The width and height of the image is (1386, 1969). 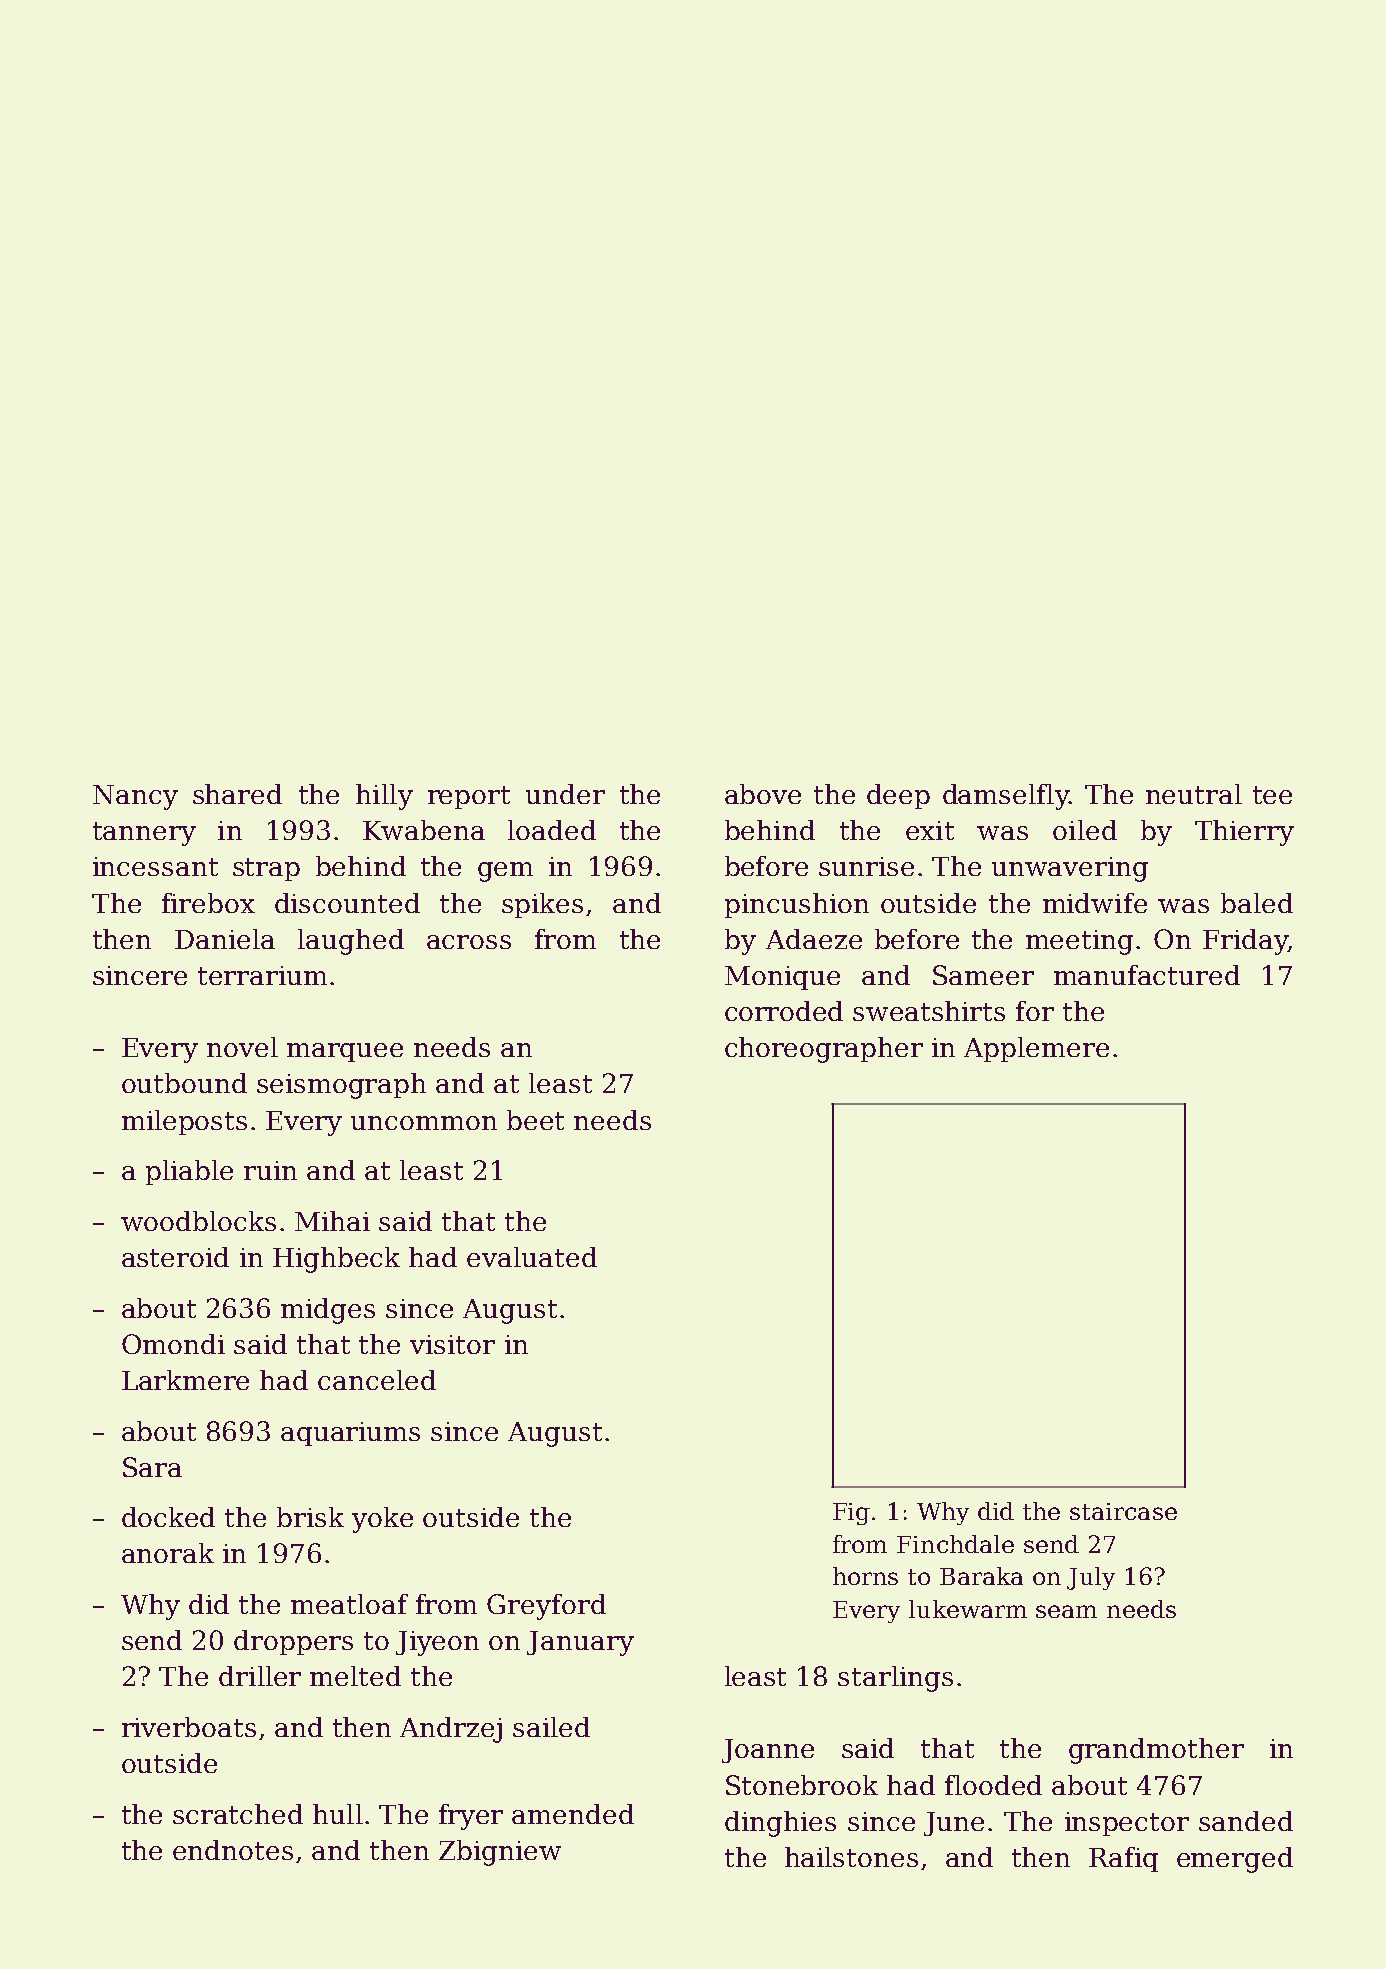 I want to click on Nancy, so click(x=135, y=797).
